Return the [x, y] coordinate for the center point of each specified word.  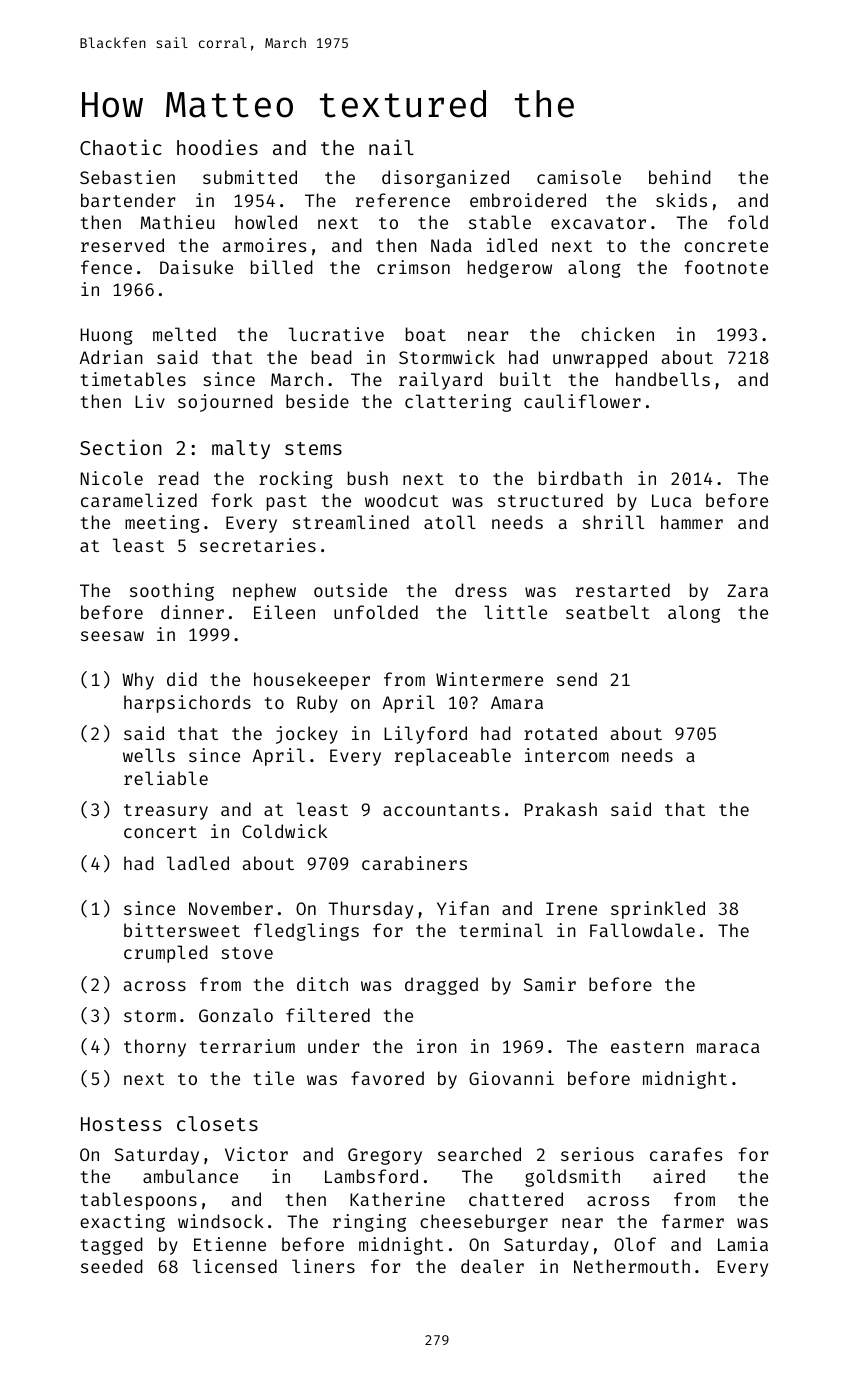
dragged [441, 986]
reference [403, 200]
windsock [221, 1221]
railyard [440, 381]
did [182, 679]
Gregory [385, 1156]
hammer [692, 522]
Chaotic [121, 147]
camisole [579, 177]
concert [160, 832]
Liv [150, 401]
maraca [728, 1048]
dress [481, 590]
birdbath [580, 478]
